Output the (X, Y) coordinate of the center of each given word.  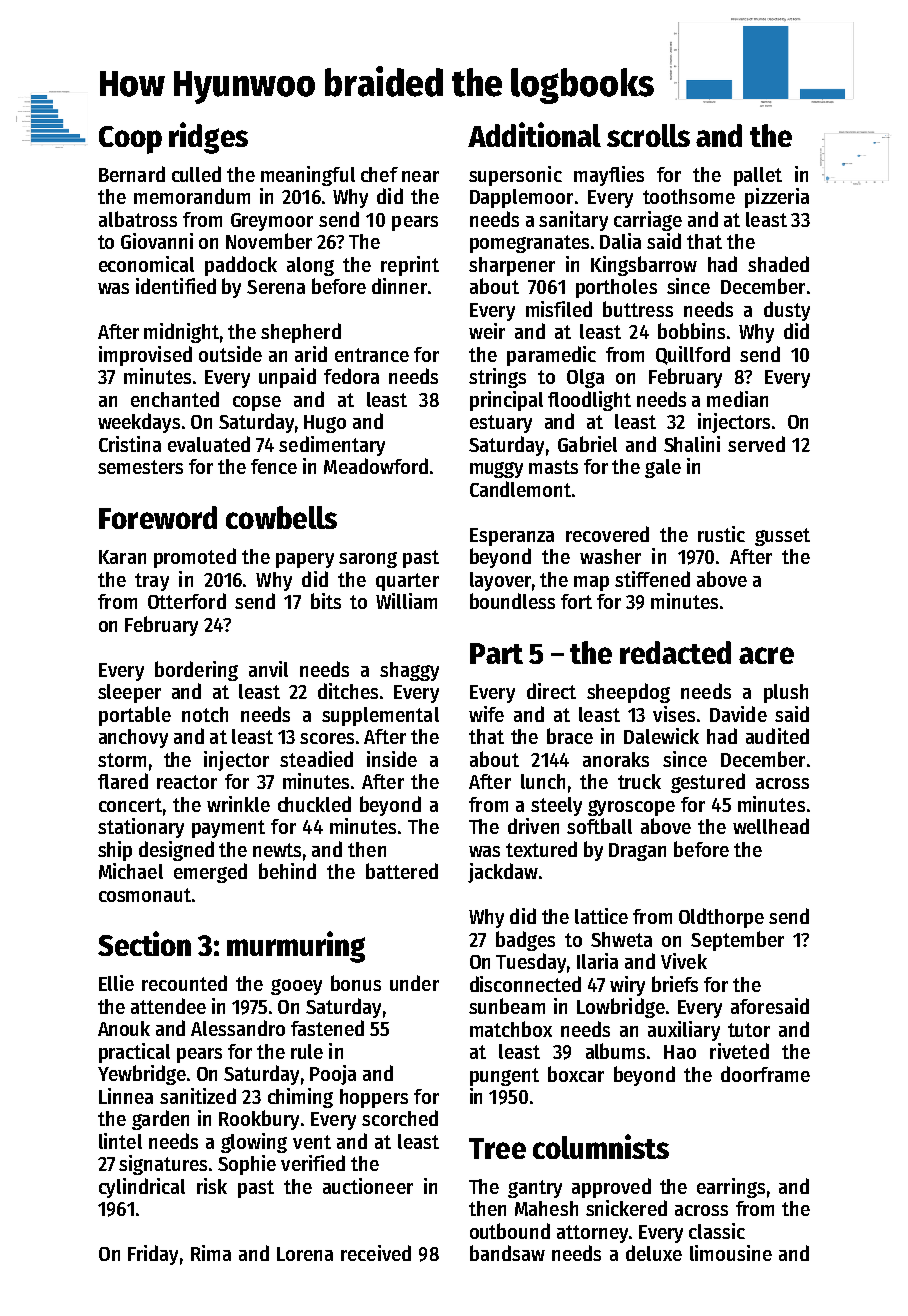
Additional (534, 134)
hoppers (374, 1098)
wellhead (771, 826)
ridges (208, 138)
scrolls (648, 135)
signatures (163, 1165)
